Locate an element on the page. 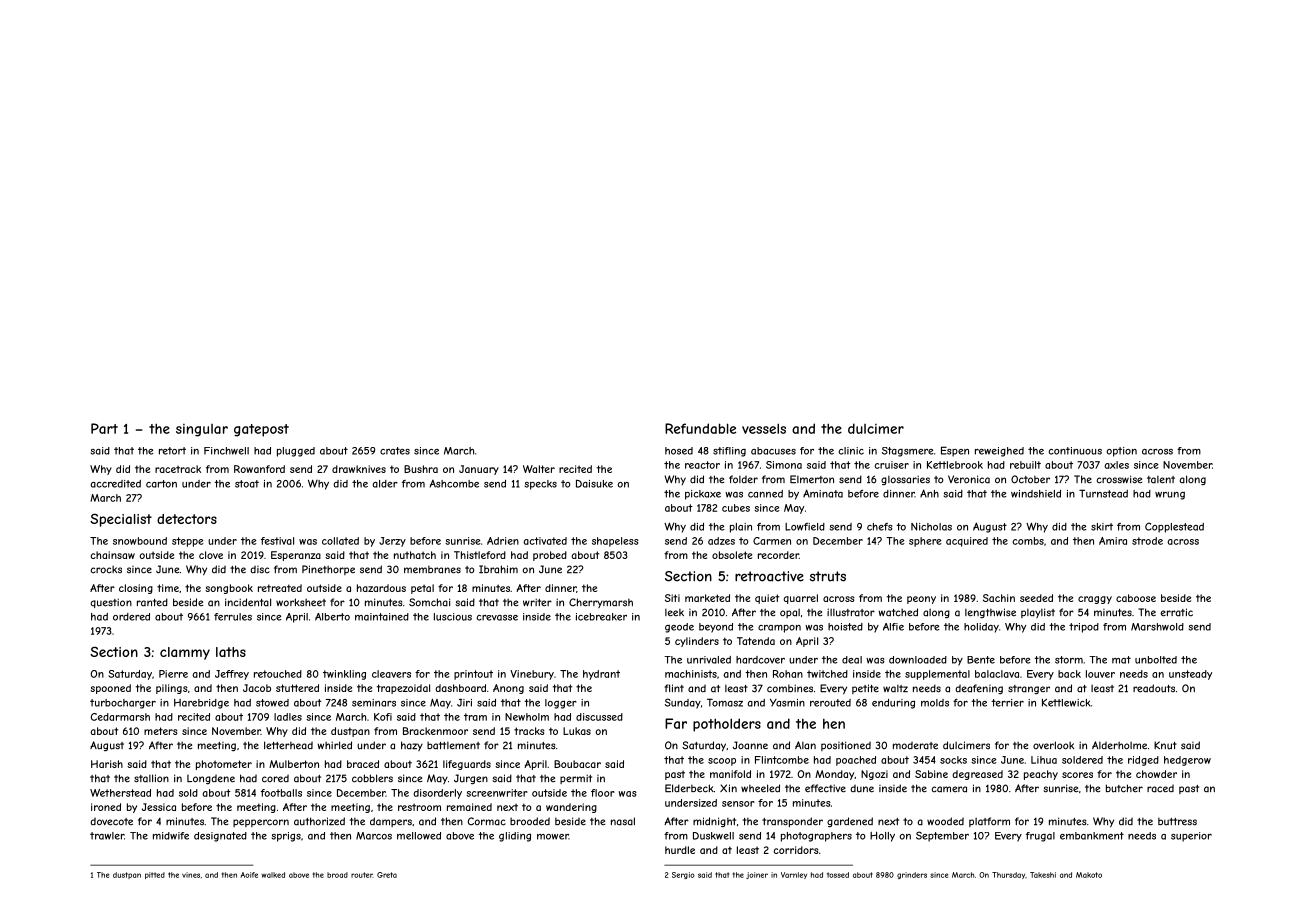  Lukas is located at coordinates (577, 731).
